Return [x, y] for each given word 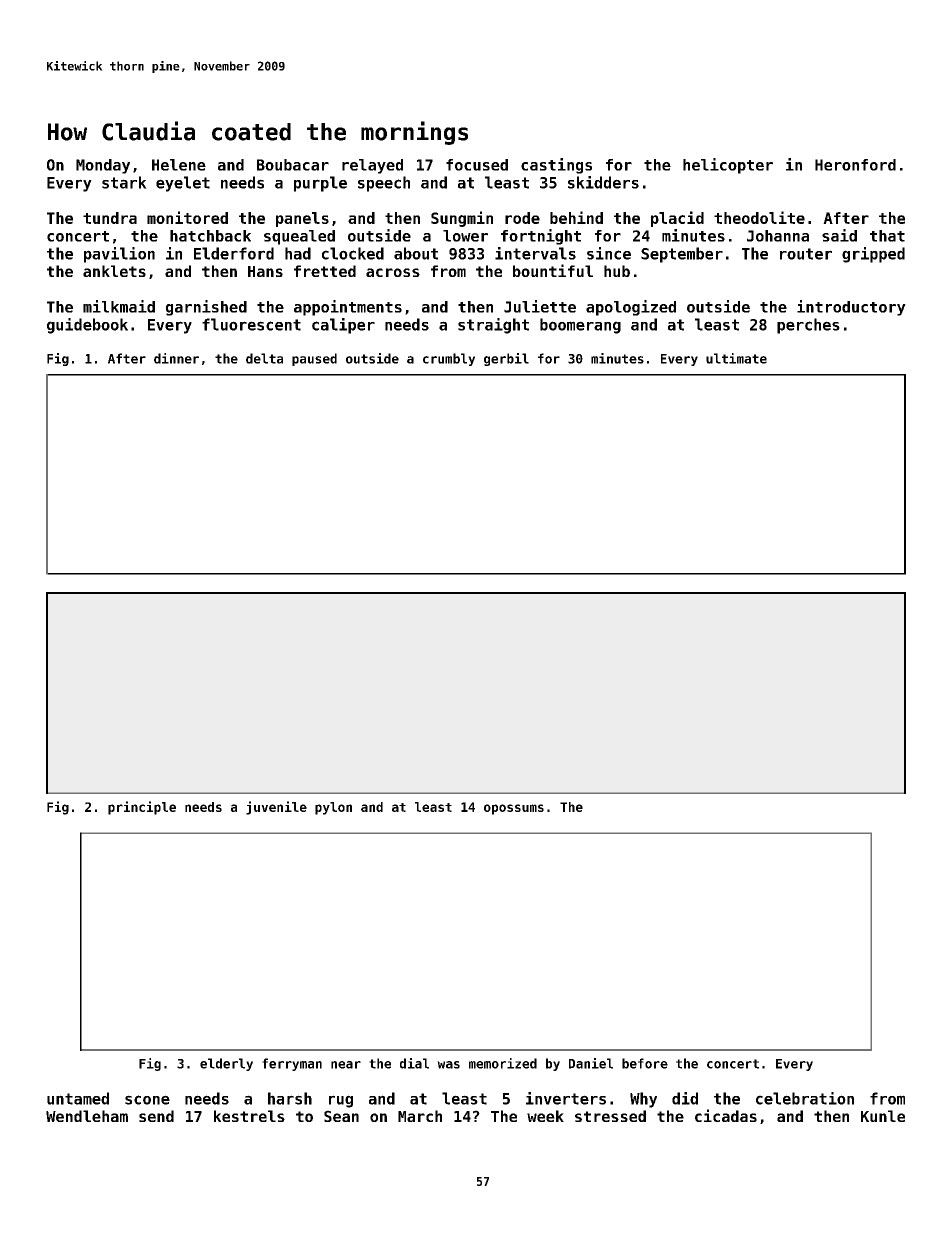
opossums [514, 809]
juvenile [276, 808]
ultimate [736, 358]
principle [142, 808]
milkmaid [119, 306]
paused [314, 359]
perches [808, 326]
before [645, 1063]
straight [493, 326]
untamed [78, 1098]
